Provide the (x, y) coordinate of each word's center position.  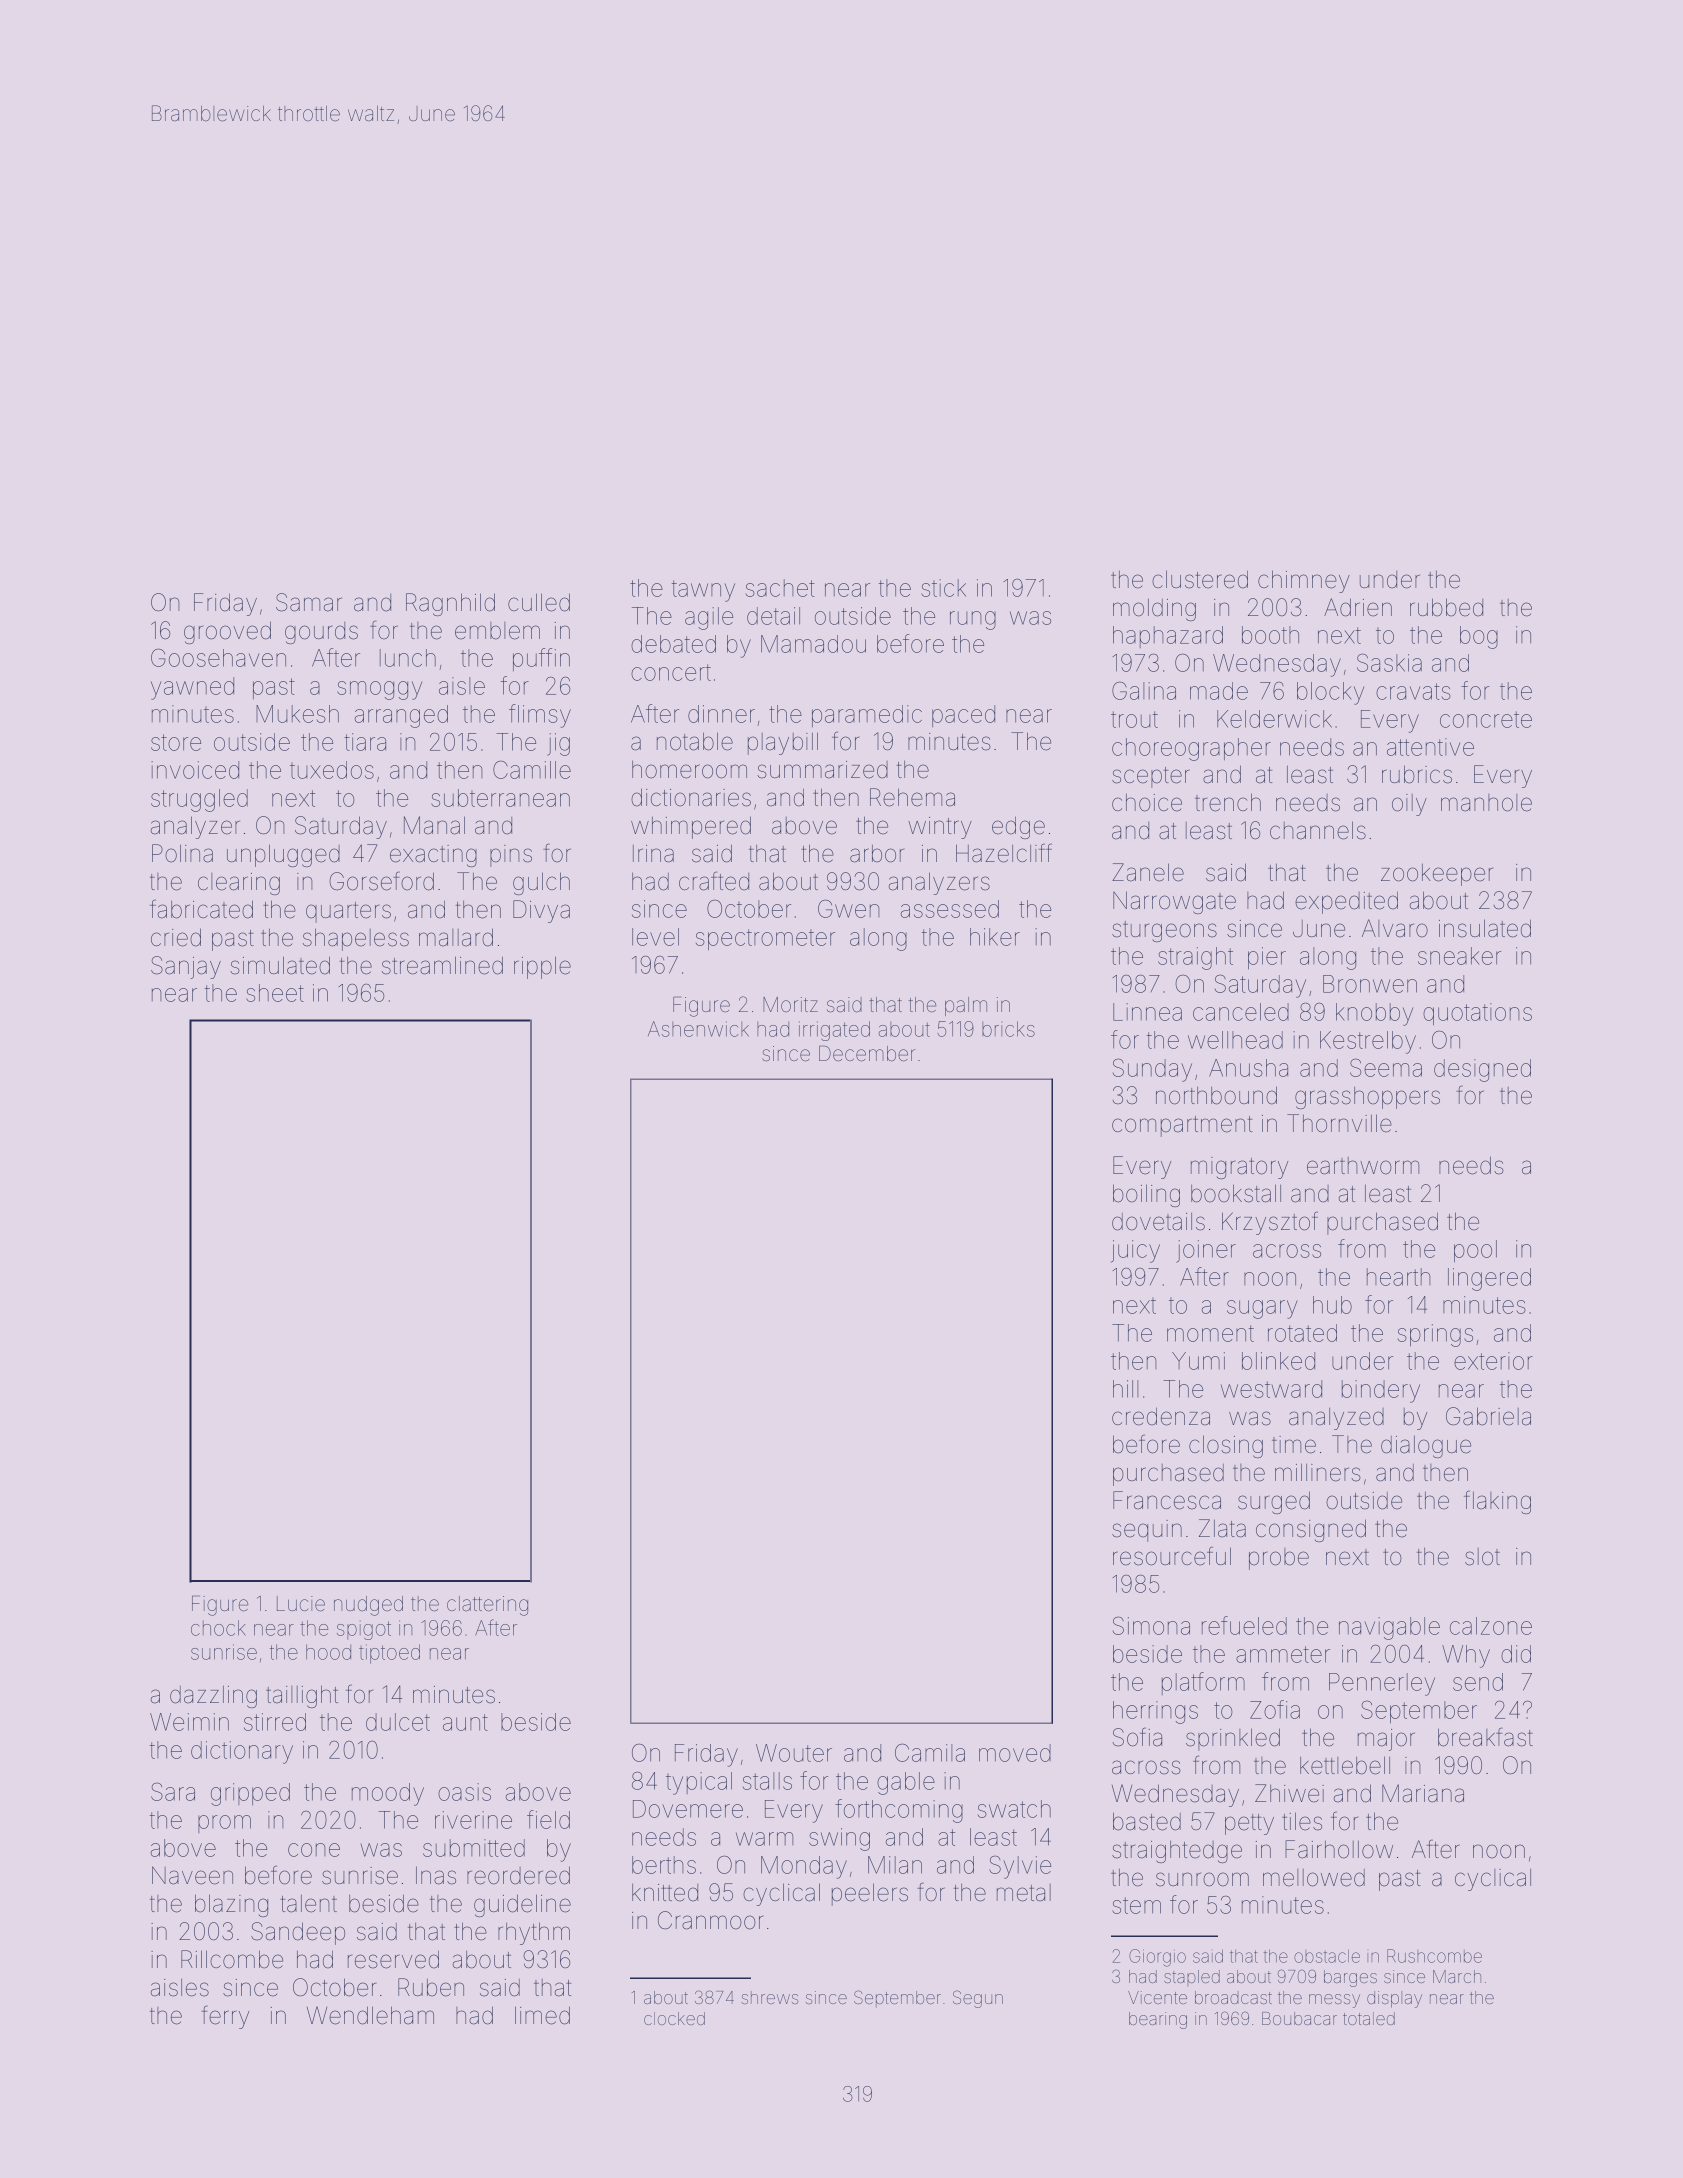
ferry (225, 2017)
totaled (1369, 2018)
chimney (1304, 581)
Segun (978, 1999)
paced (963, 716)
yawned (192, 688)
